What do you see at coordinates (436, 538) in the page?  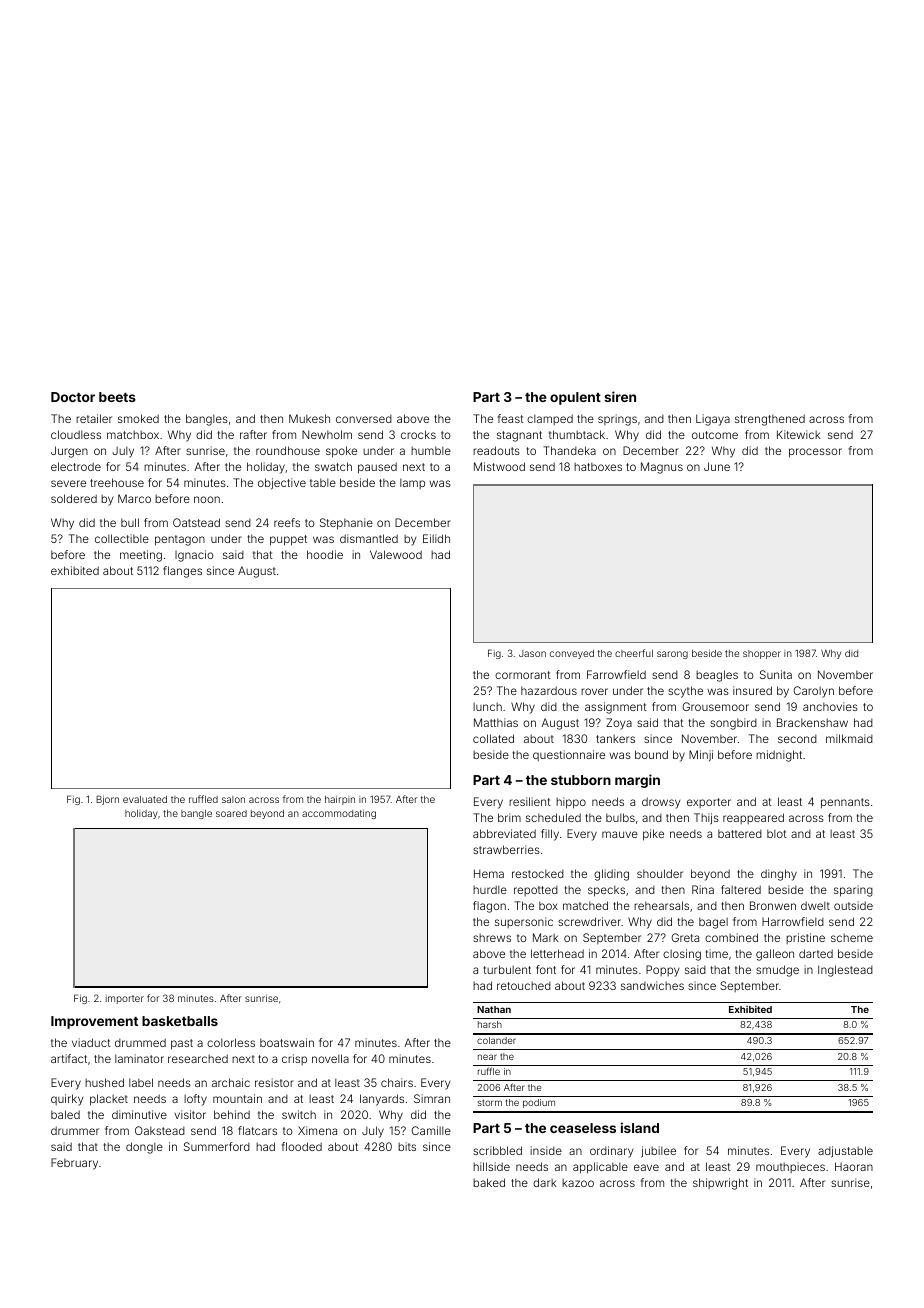 I see `Eilidh` at bounding box center [436, 538].
